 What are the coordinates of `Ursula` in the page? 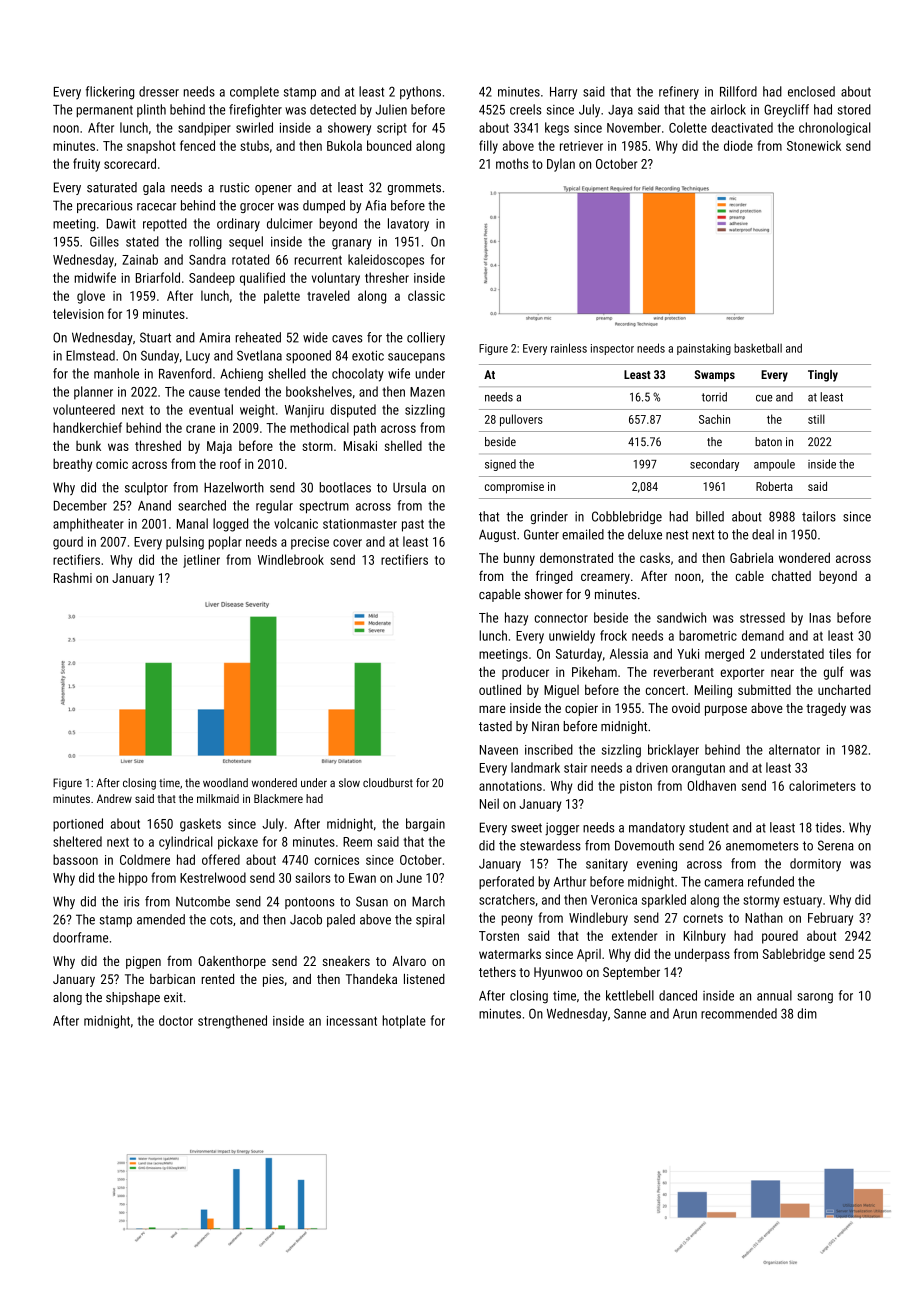 It's located at (409, 487).
